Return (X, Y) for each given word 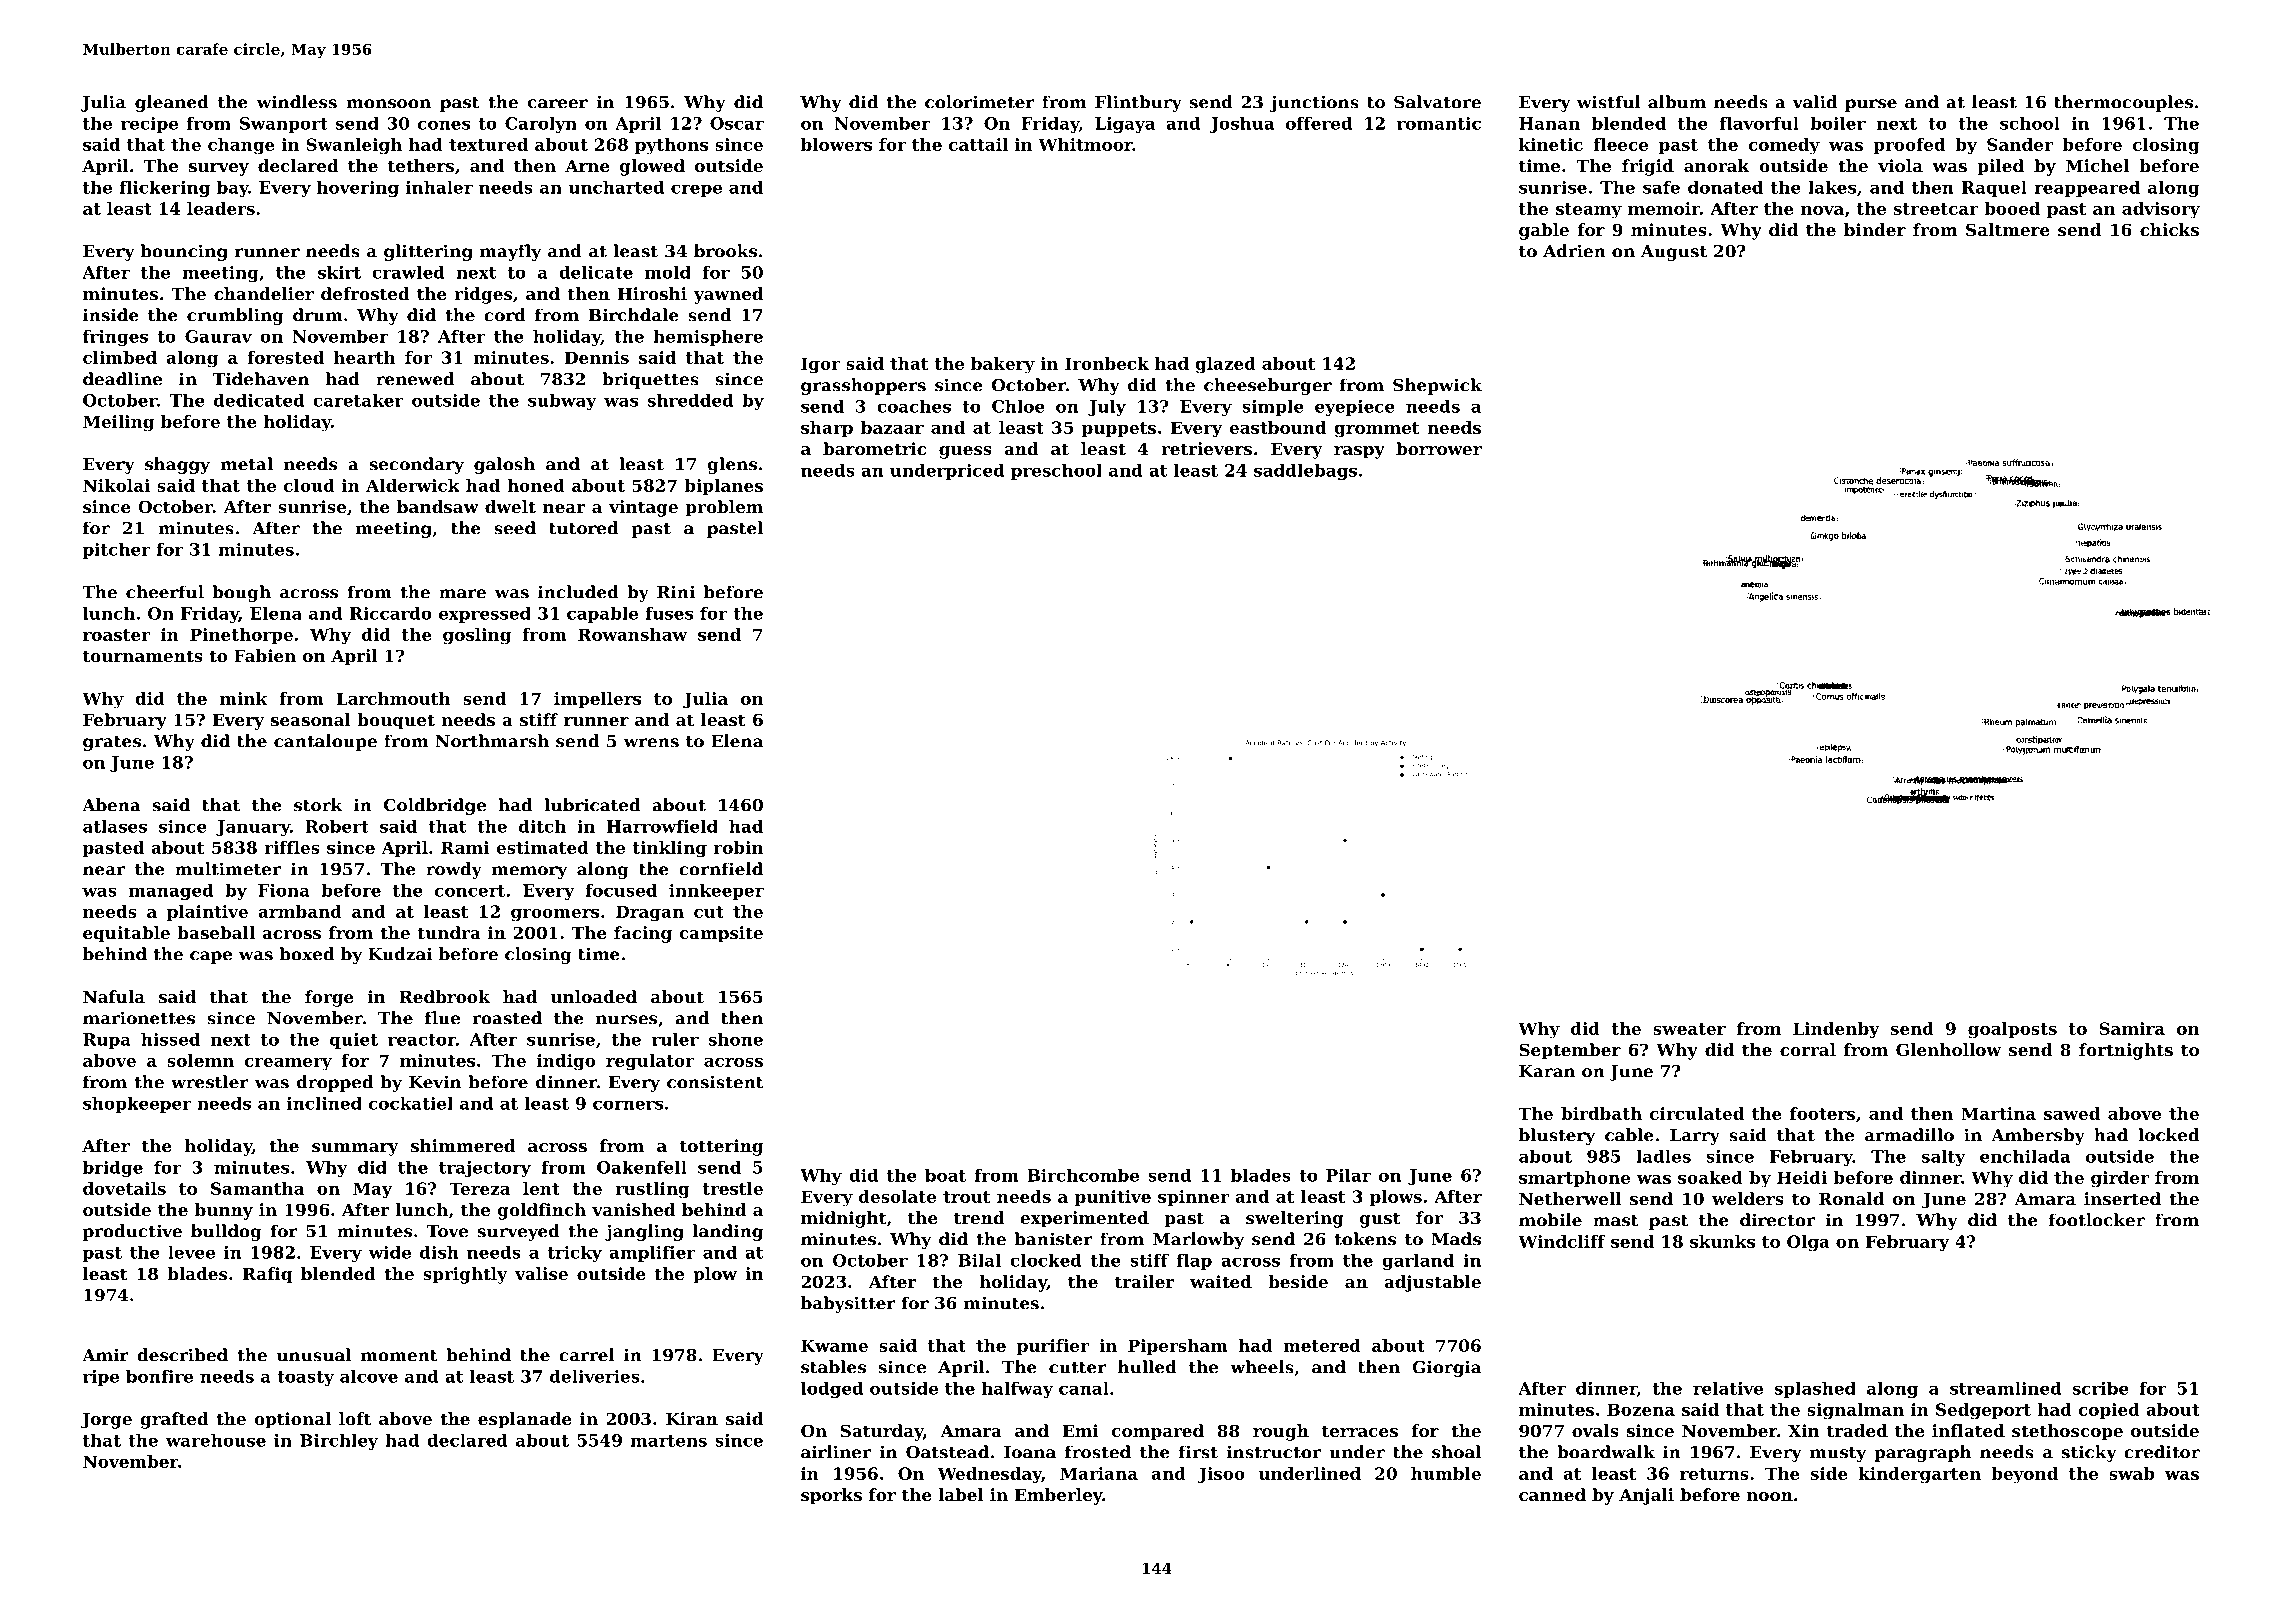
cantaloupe (325, 742)
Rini (676, 591)
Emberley (1058, 1496)
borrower (1439, 448)
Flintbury (1138, 103)
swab (2132, 1473)
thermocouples (2123, 103)
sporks (831, 1496)
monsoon (388, 104)
